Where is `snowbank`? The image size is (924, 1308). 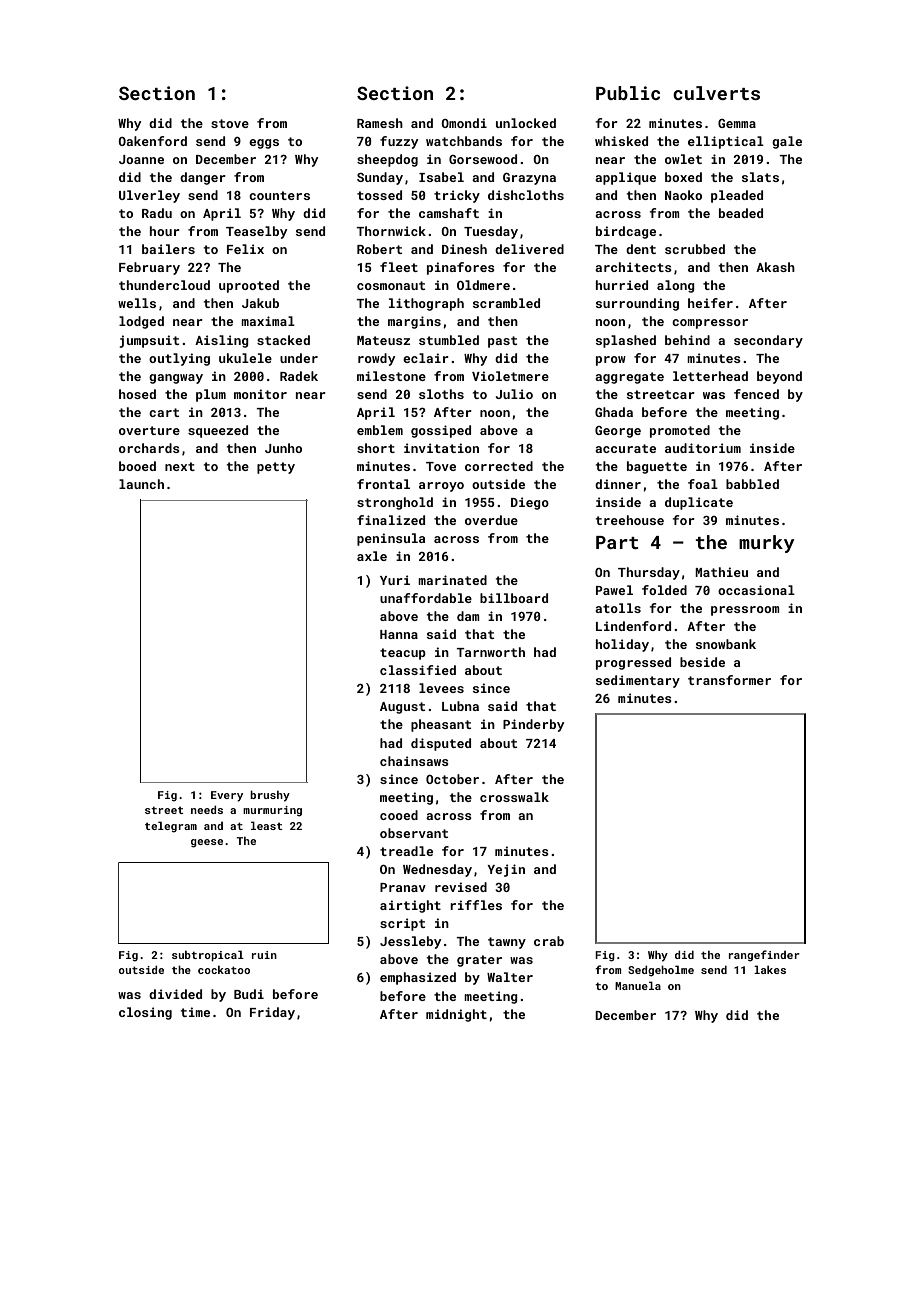
snowbank is located at coordinates (726, 644).
